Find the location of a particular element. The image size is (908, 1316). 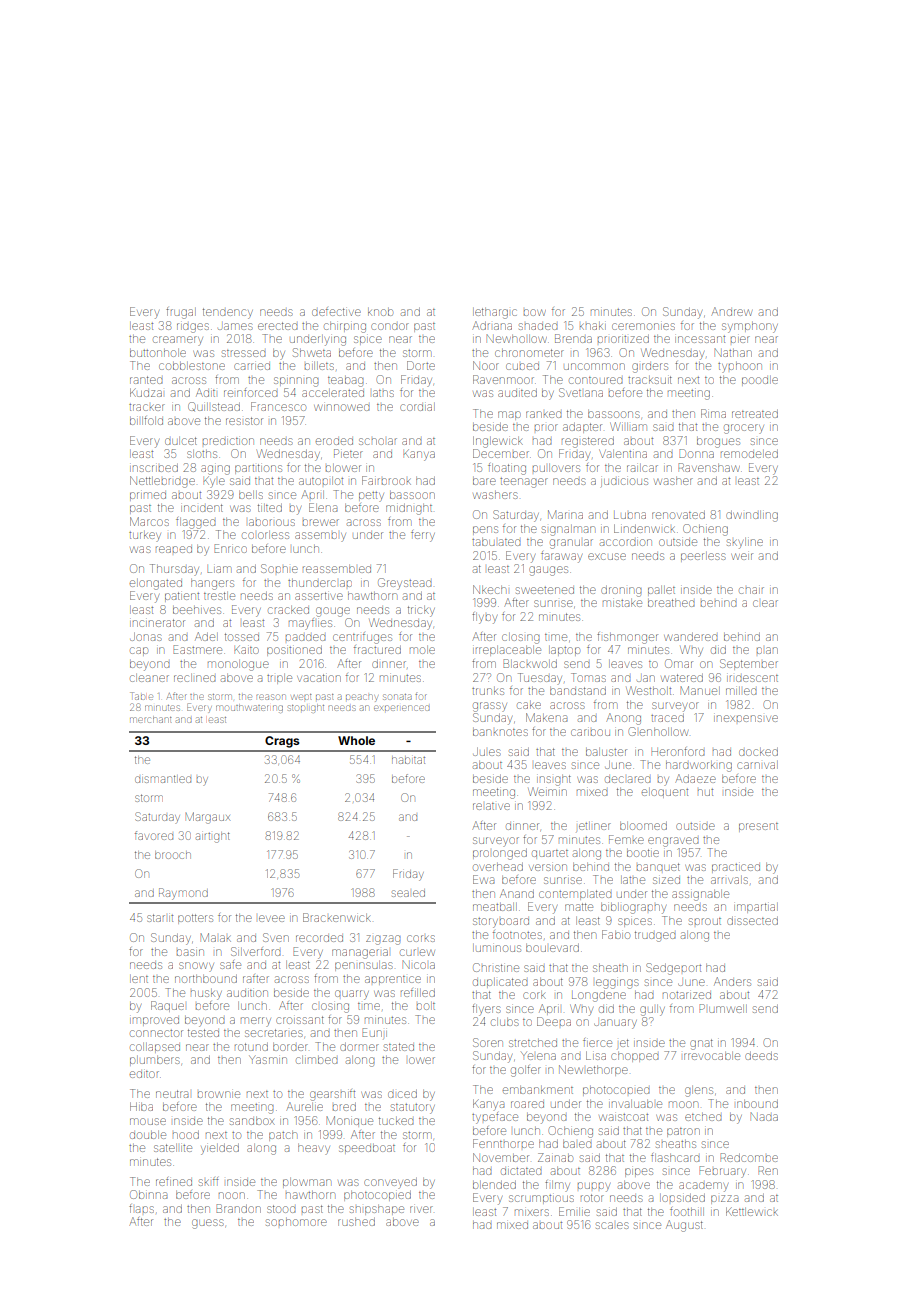

practiced is located at coordinates (736, 868).
